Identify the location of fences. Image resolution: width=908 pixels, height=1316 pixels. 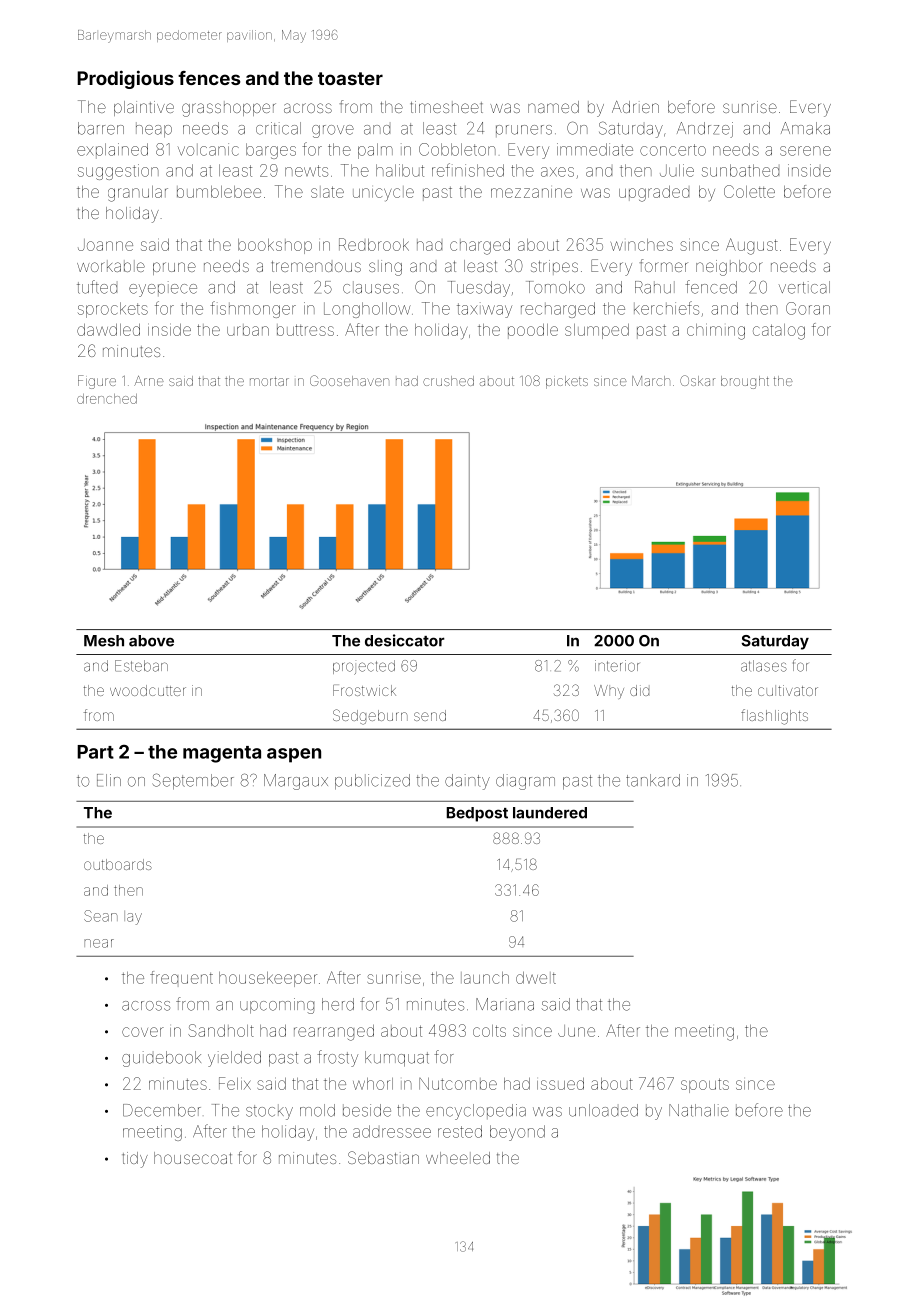
(209, 78).
